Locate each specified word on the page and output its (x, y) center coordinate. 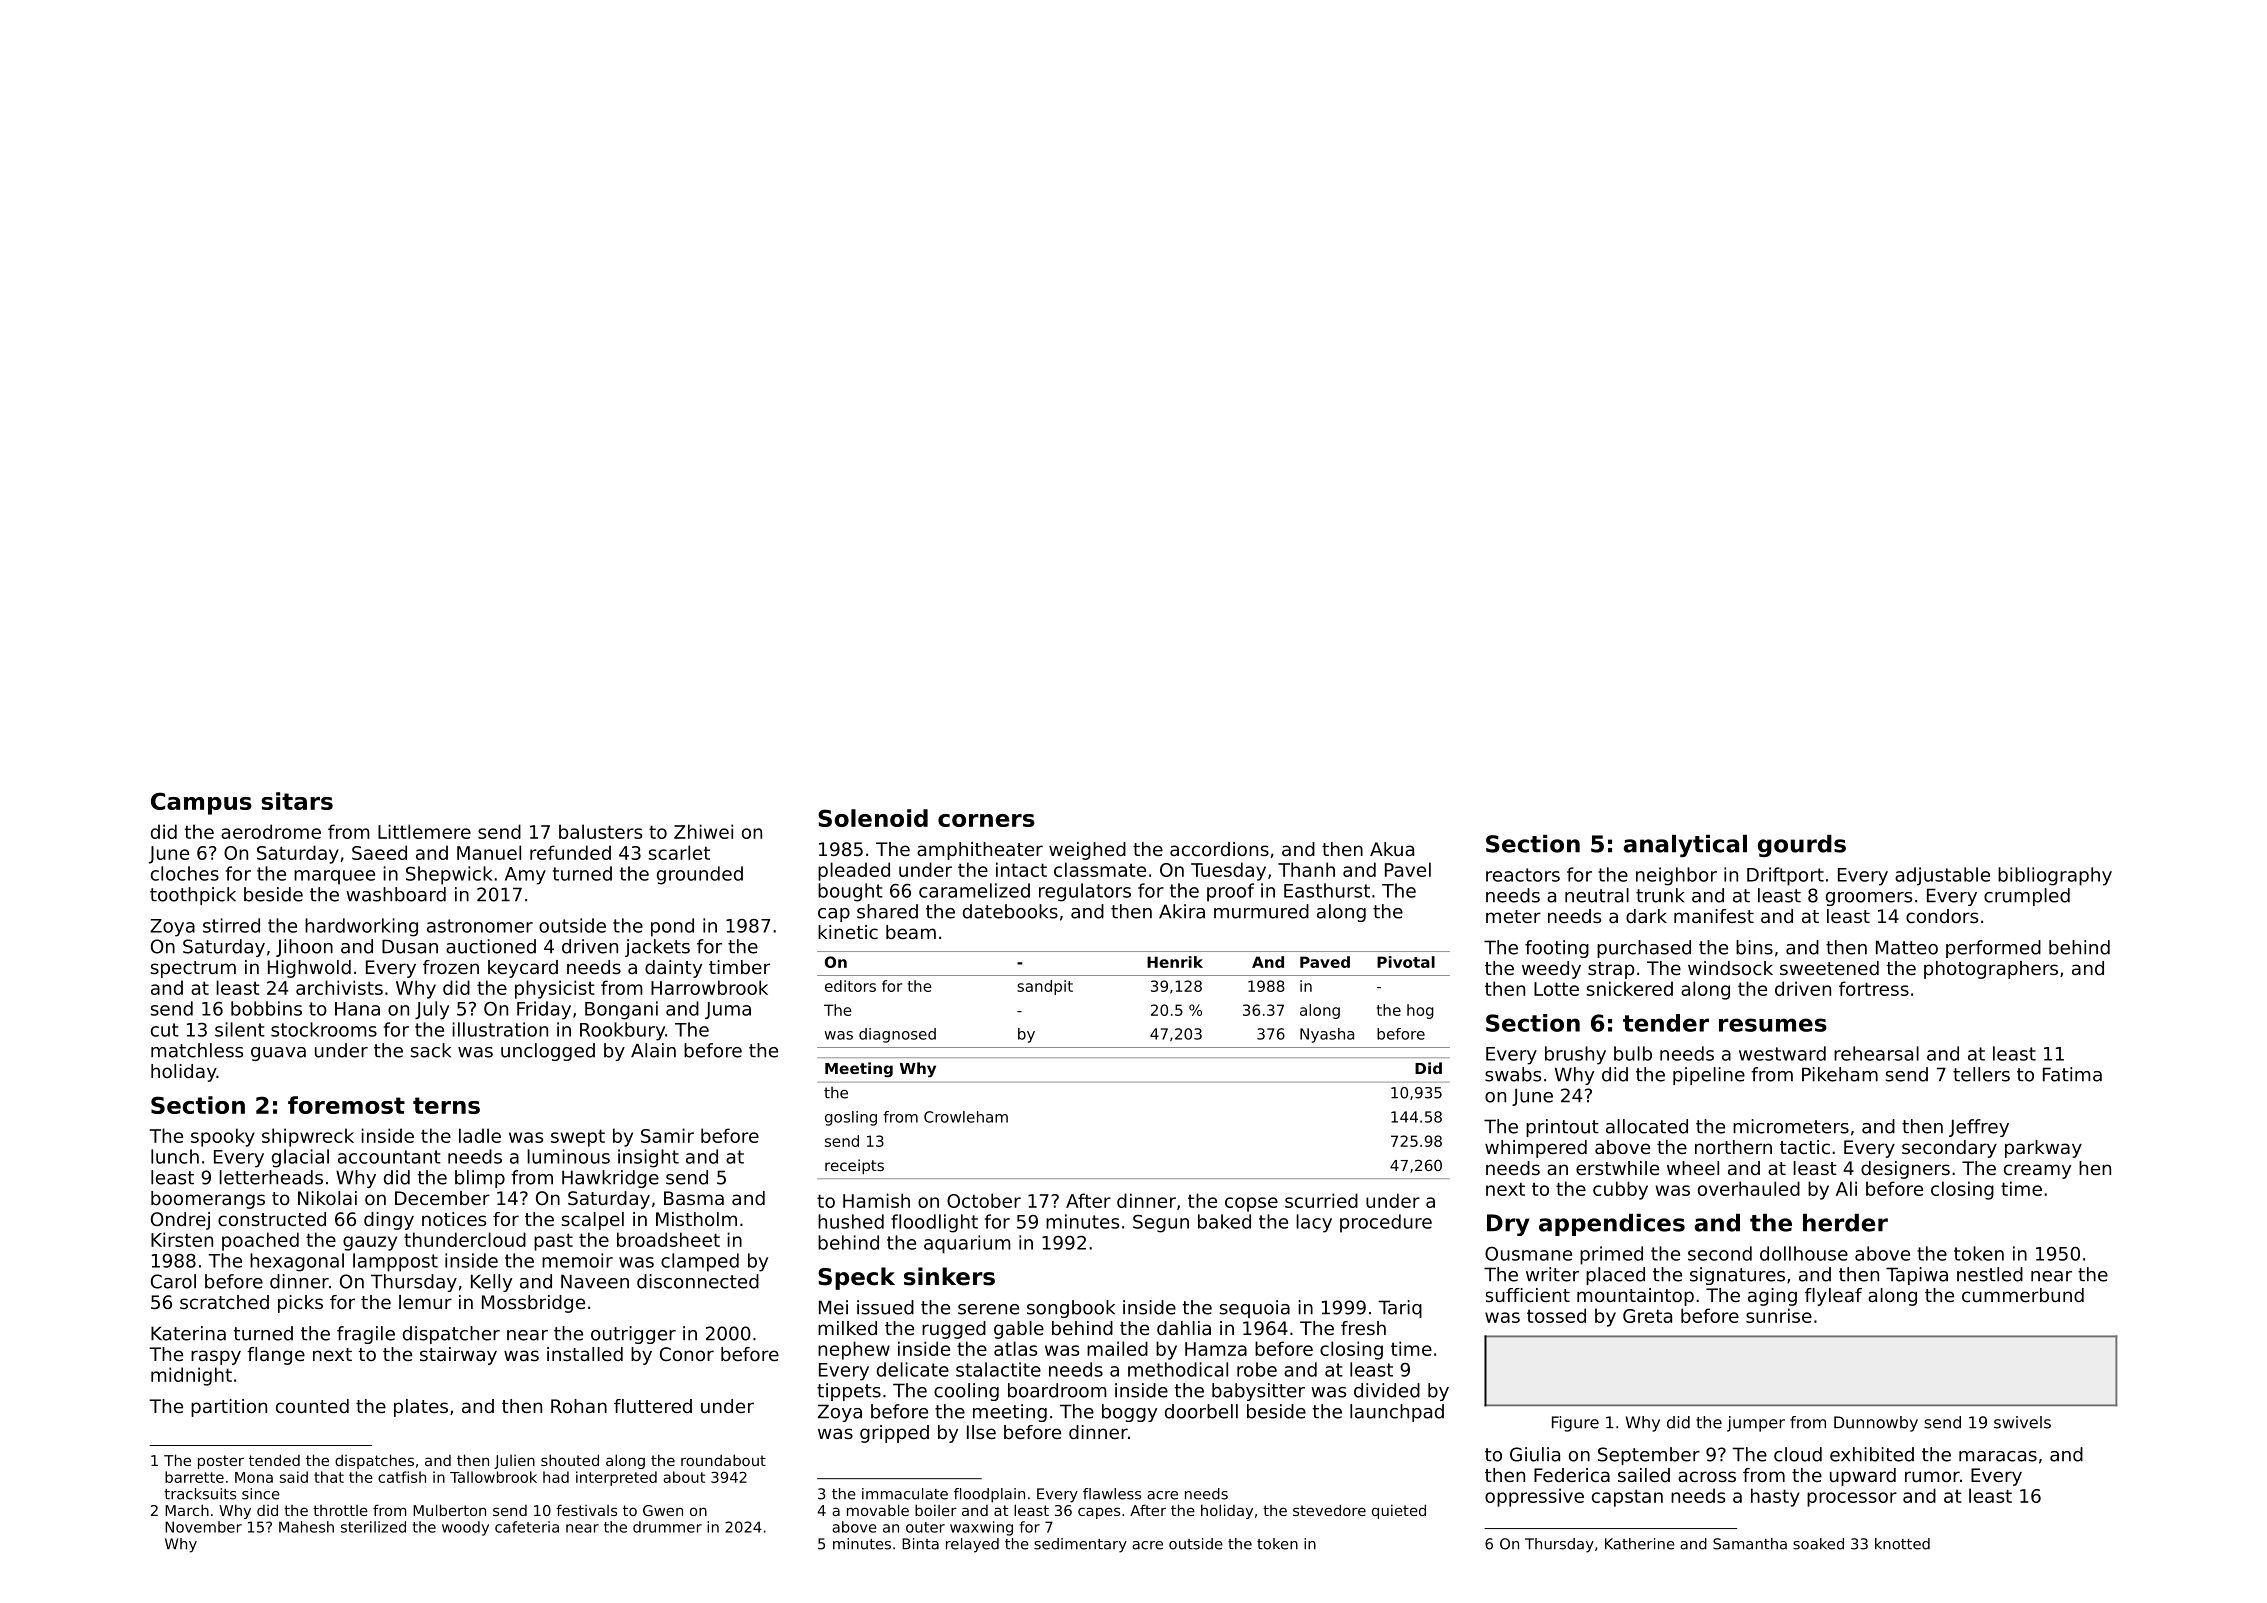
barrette (194, 1477)
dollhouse (1804, 1253)
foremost (346, 1105)
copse (1251, 1204)
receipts (854, 1166)
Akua (1392, 849)
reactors (1523, 875)
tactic (1805, 1147)
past (553, 1242)
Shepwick (449, 875)
